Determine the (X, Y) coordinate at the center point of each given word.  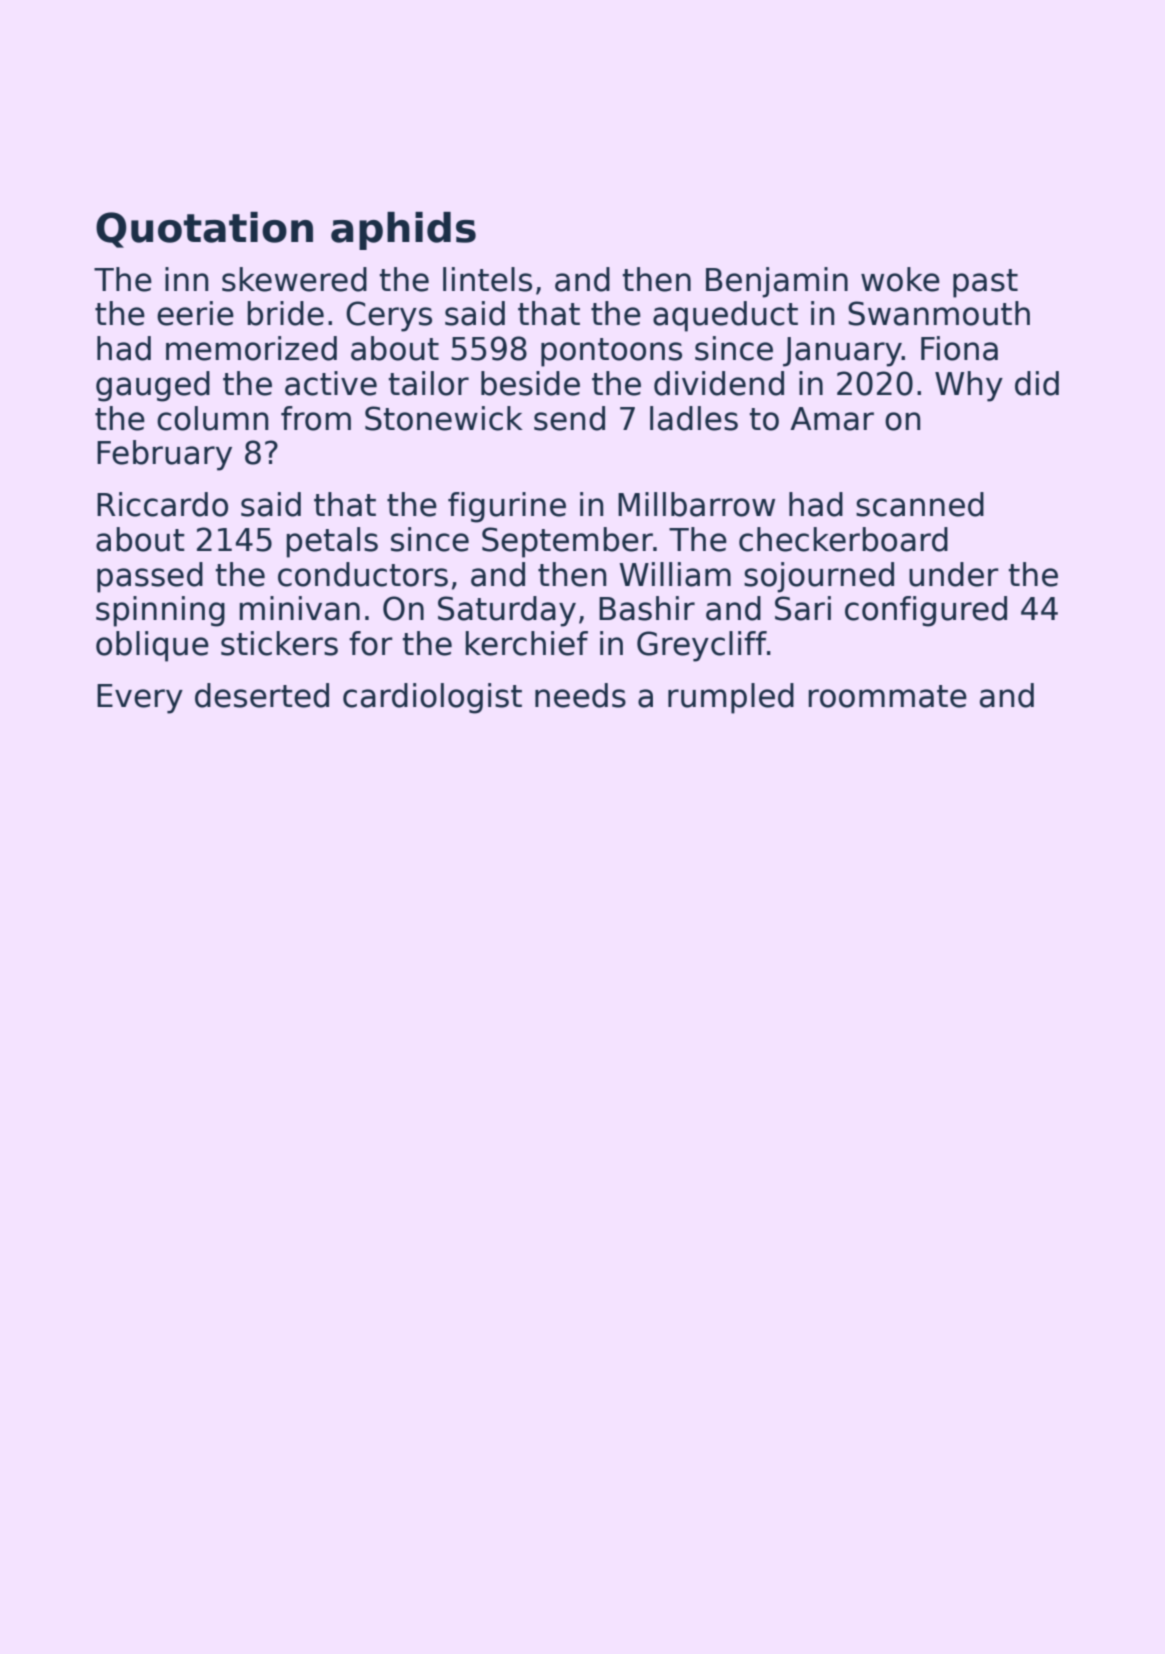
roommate (887, 696)
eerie (195, 313)
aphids (403, 231)
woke (900, 279)
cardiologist (432, 698)
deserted (262, 695)
